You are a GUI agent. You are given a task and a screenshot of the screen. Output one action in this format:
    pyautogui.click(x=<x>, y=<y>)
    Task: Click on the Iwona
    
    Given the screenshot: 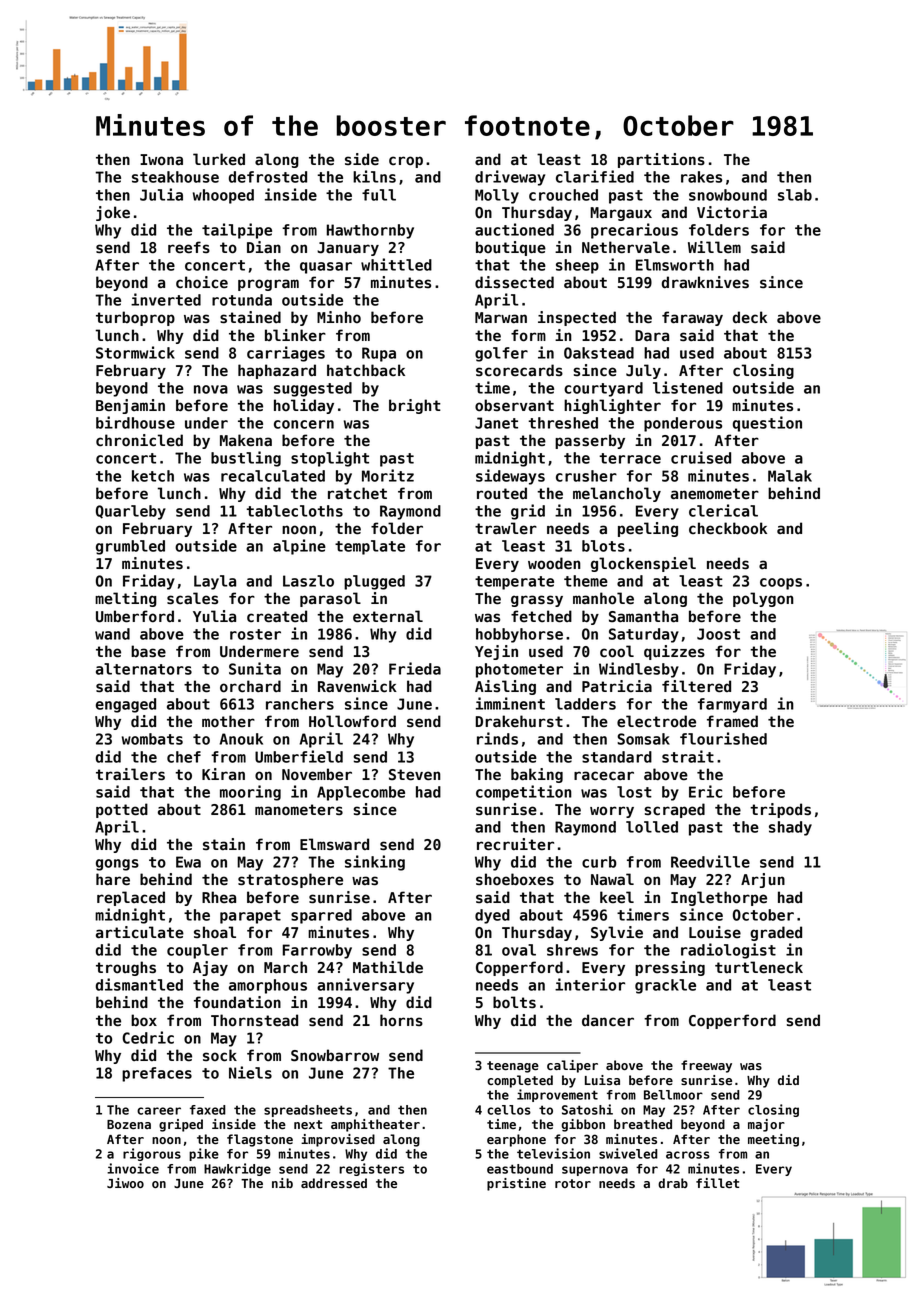 What is the action you would take?
    pyautogui.click(x=161, y=160)
